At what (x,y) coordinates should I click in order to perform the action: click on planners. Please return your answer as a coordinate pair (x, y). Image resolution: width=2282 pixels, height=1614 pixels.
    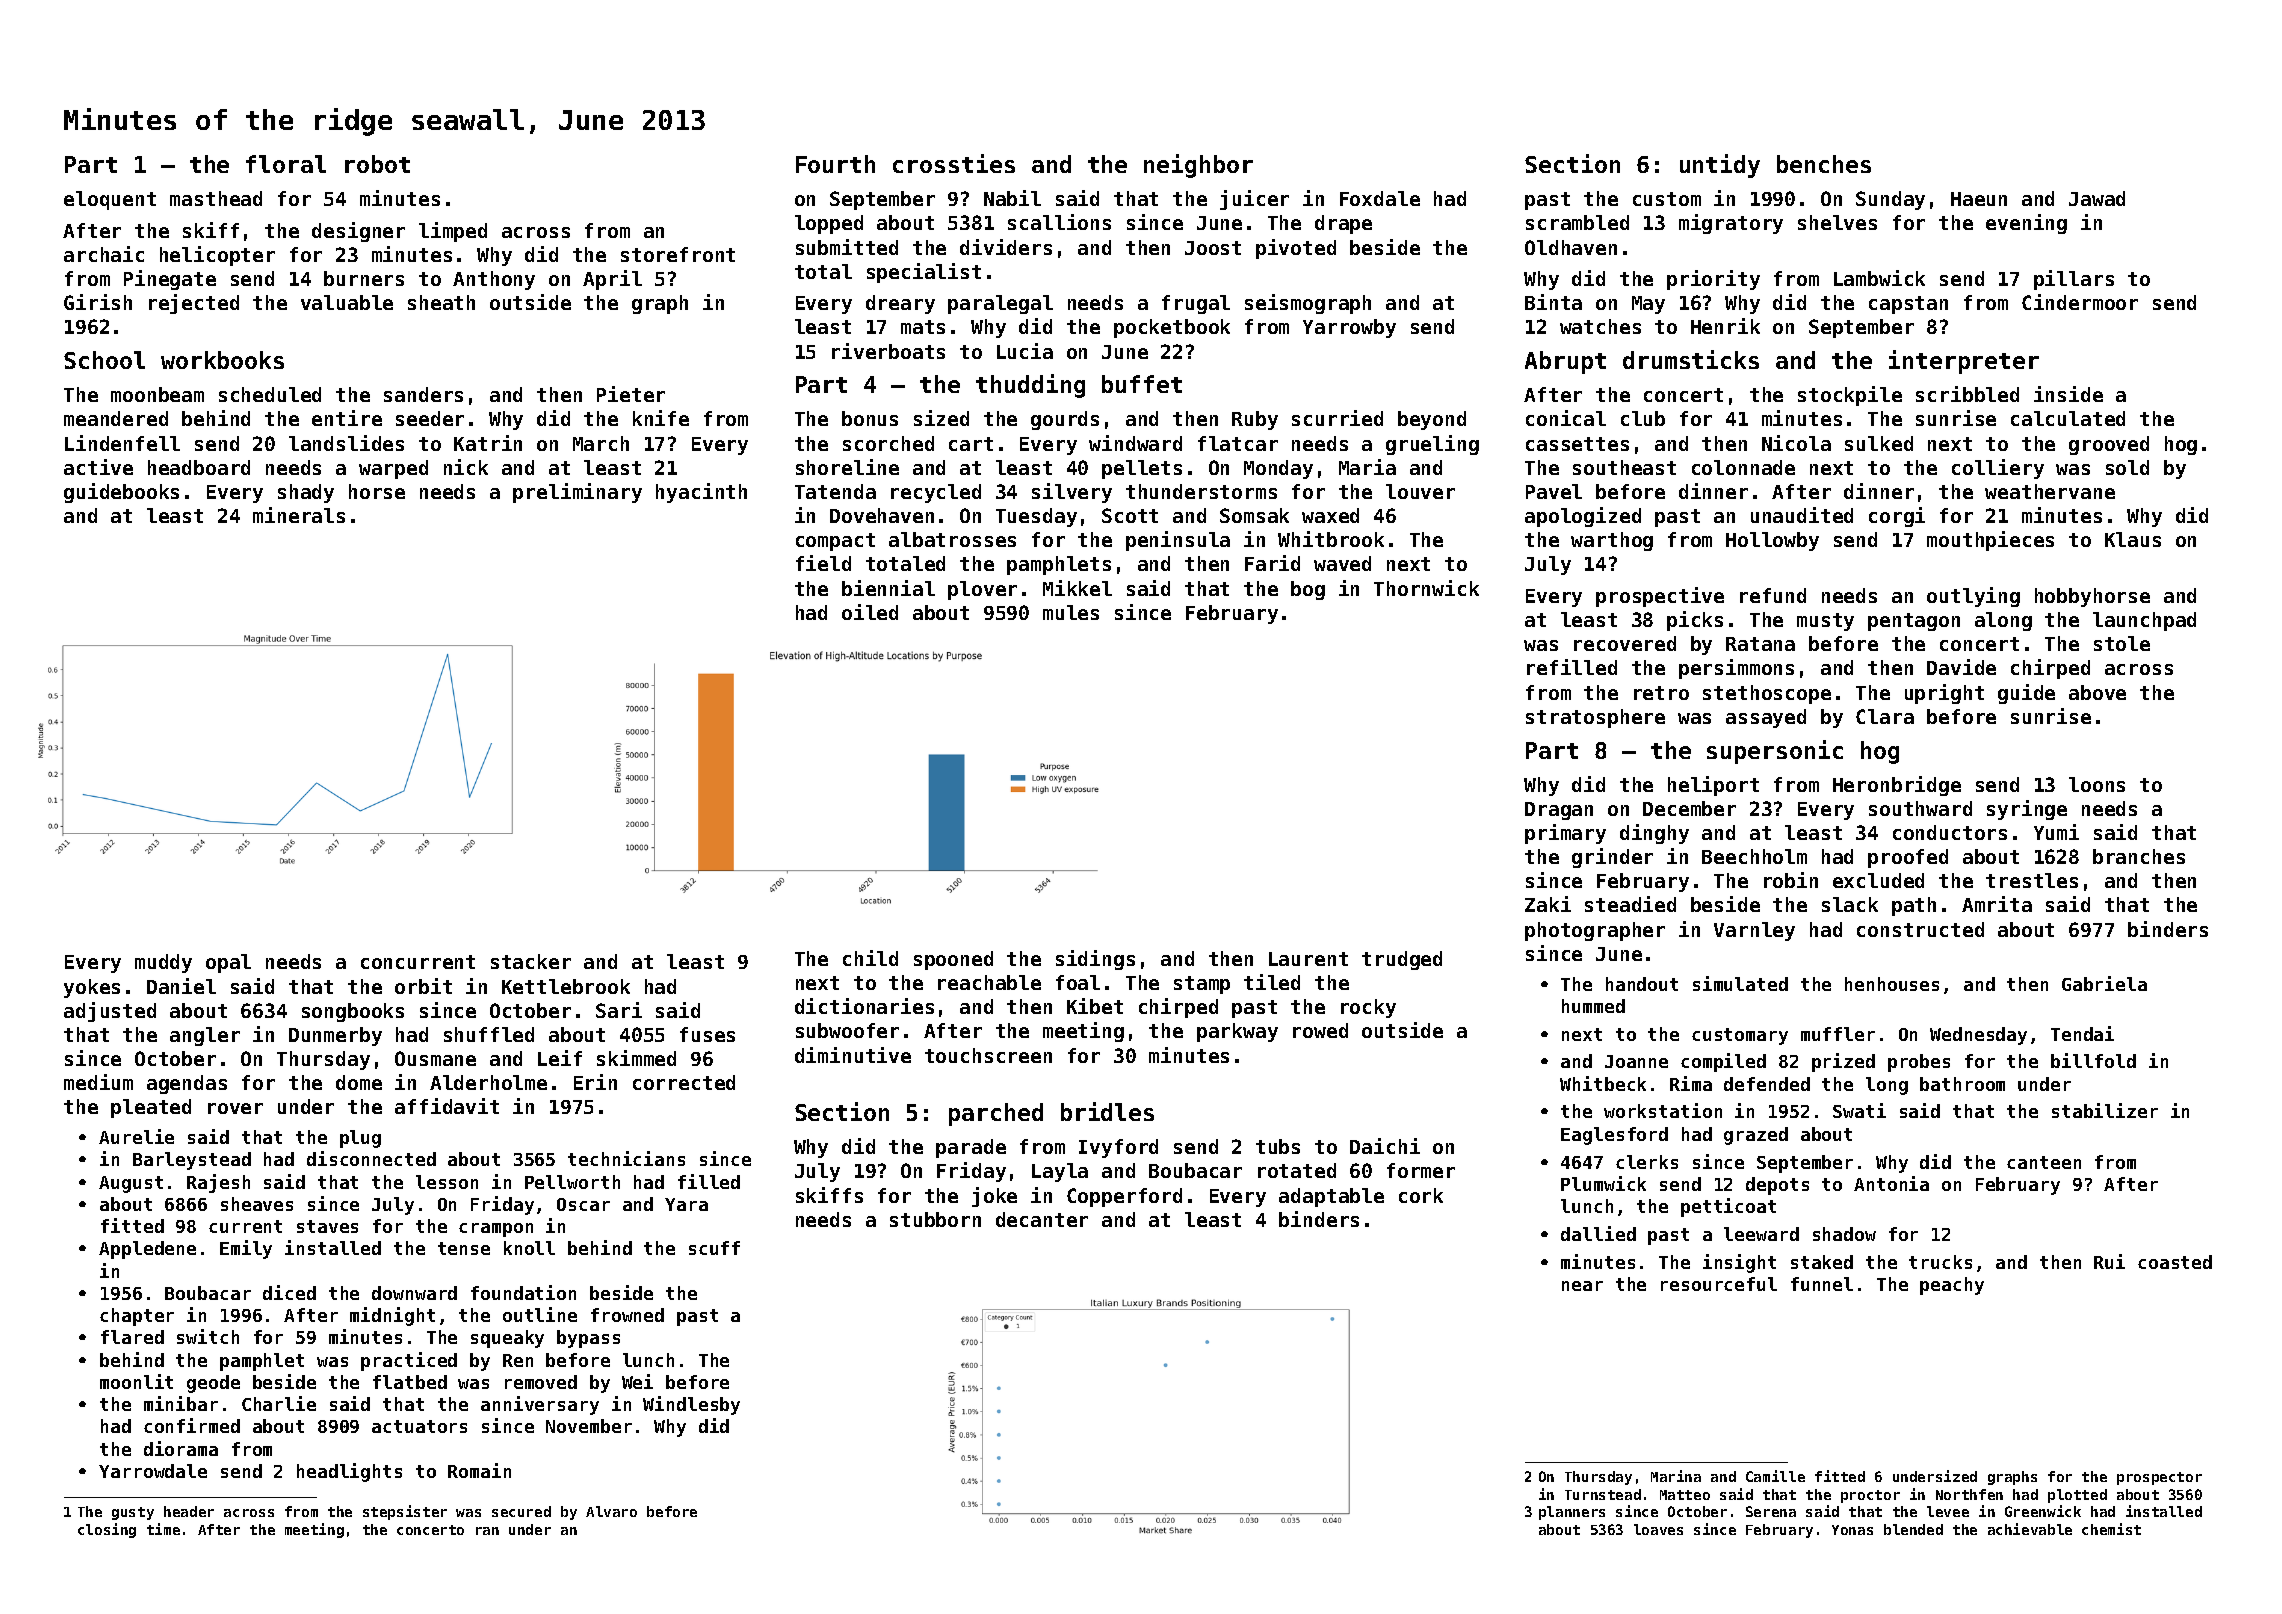
    Looking at the image, I should click on (1572, 1513).
